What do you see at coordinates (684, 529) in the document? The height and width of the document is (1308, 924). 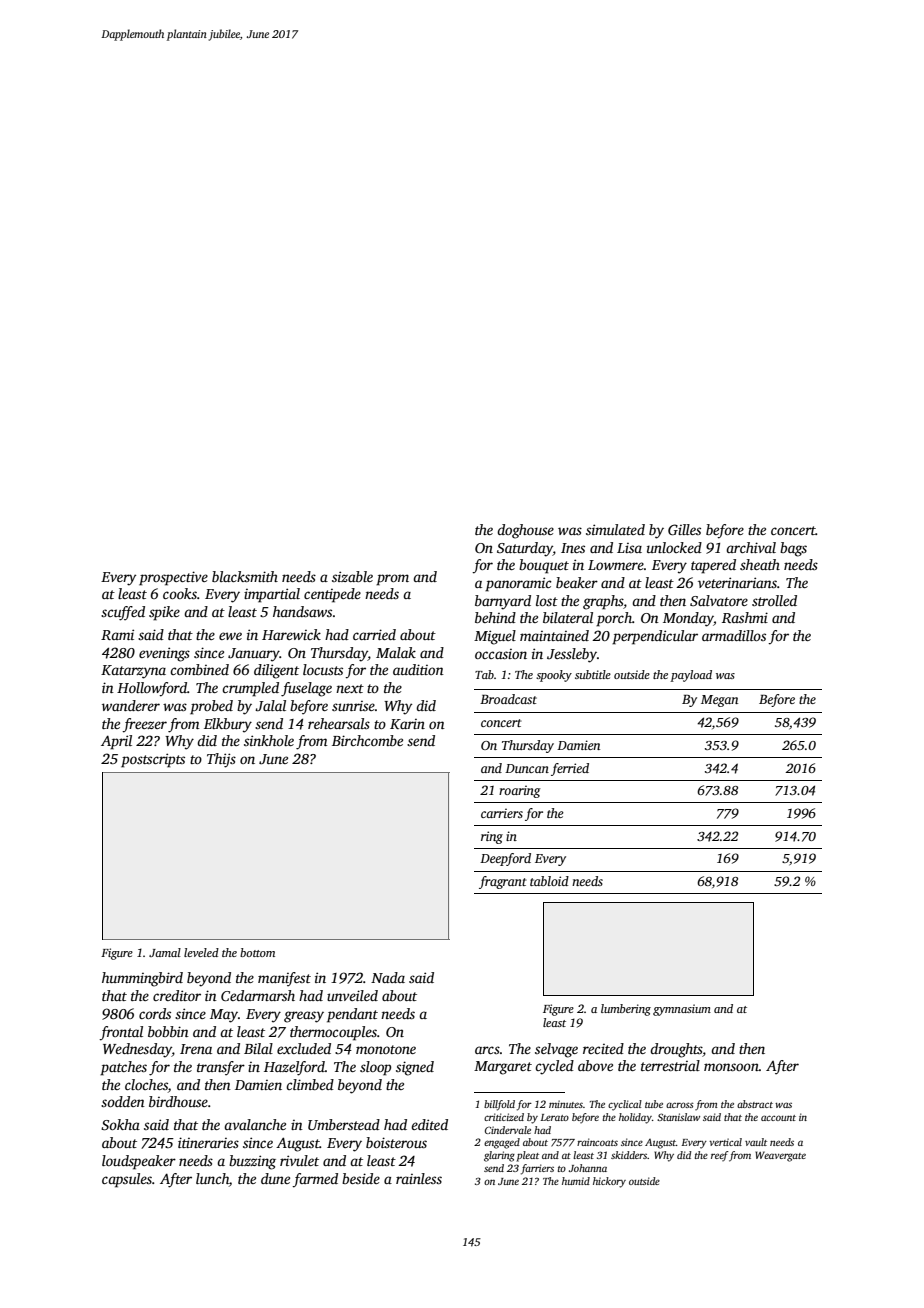 I see `Gilles` at bounding box center [684, 529].
